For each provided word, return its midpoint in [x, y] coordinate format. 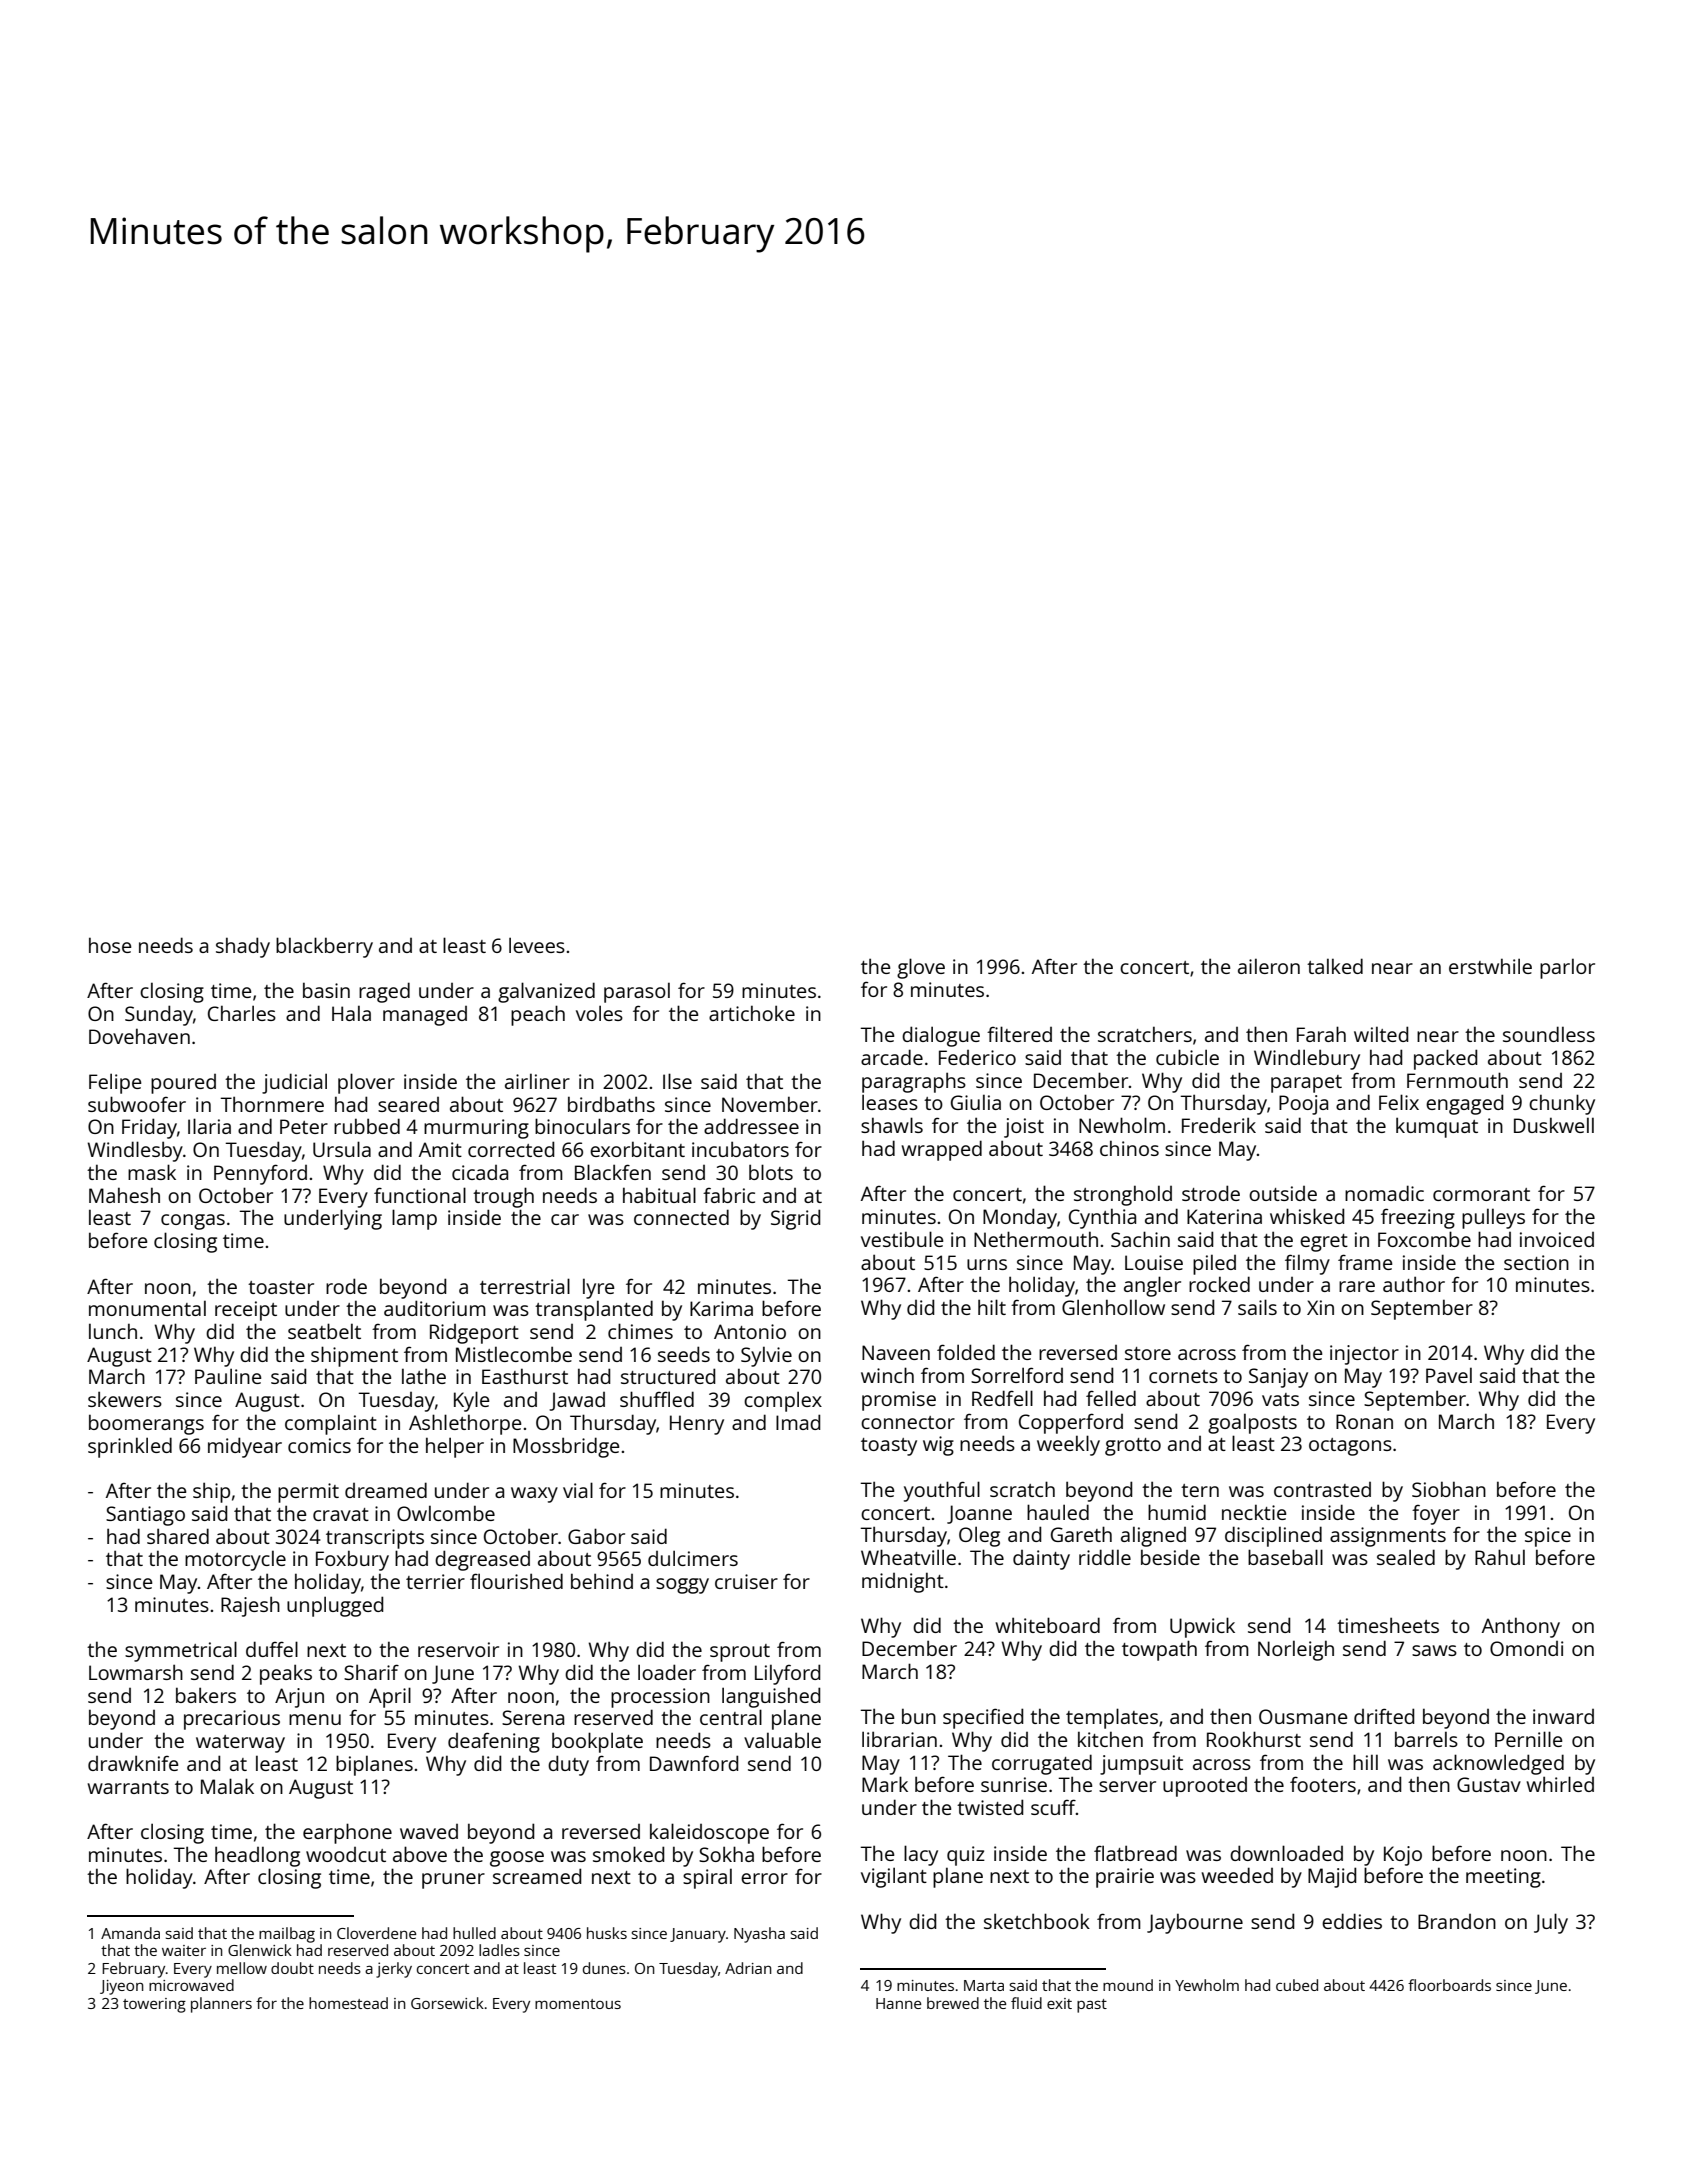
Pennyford [260, 1174]
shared [178, 1536]
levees [537, 945]
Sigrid [796, 1219]
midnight [903, 1582]
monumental [147, 1308]
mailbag [287, 1935]
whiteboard [1048, 1625]
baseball [1285, 1557]
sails [1257, 1307]
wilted [1381, 1034]
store [1148, 1353]
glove [921, 968]
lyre [599, 1288]
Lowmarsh [136, 1672]
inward [1563, 1716]
